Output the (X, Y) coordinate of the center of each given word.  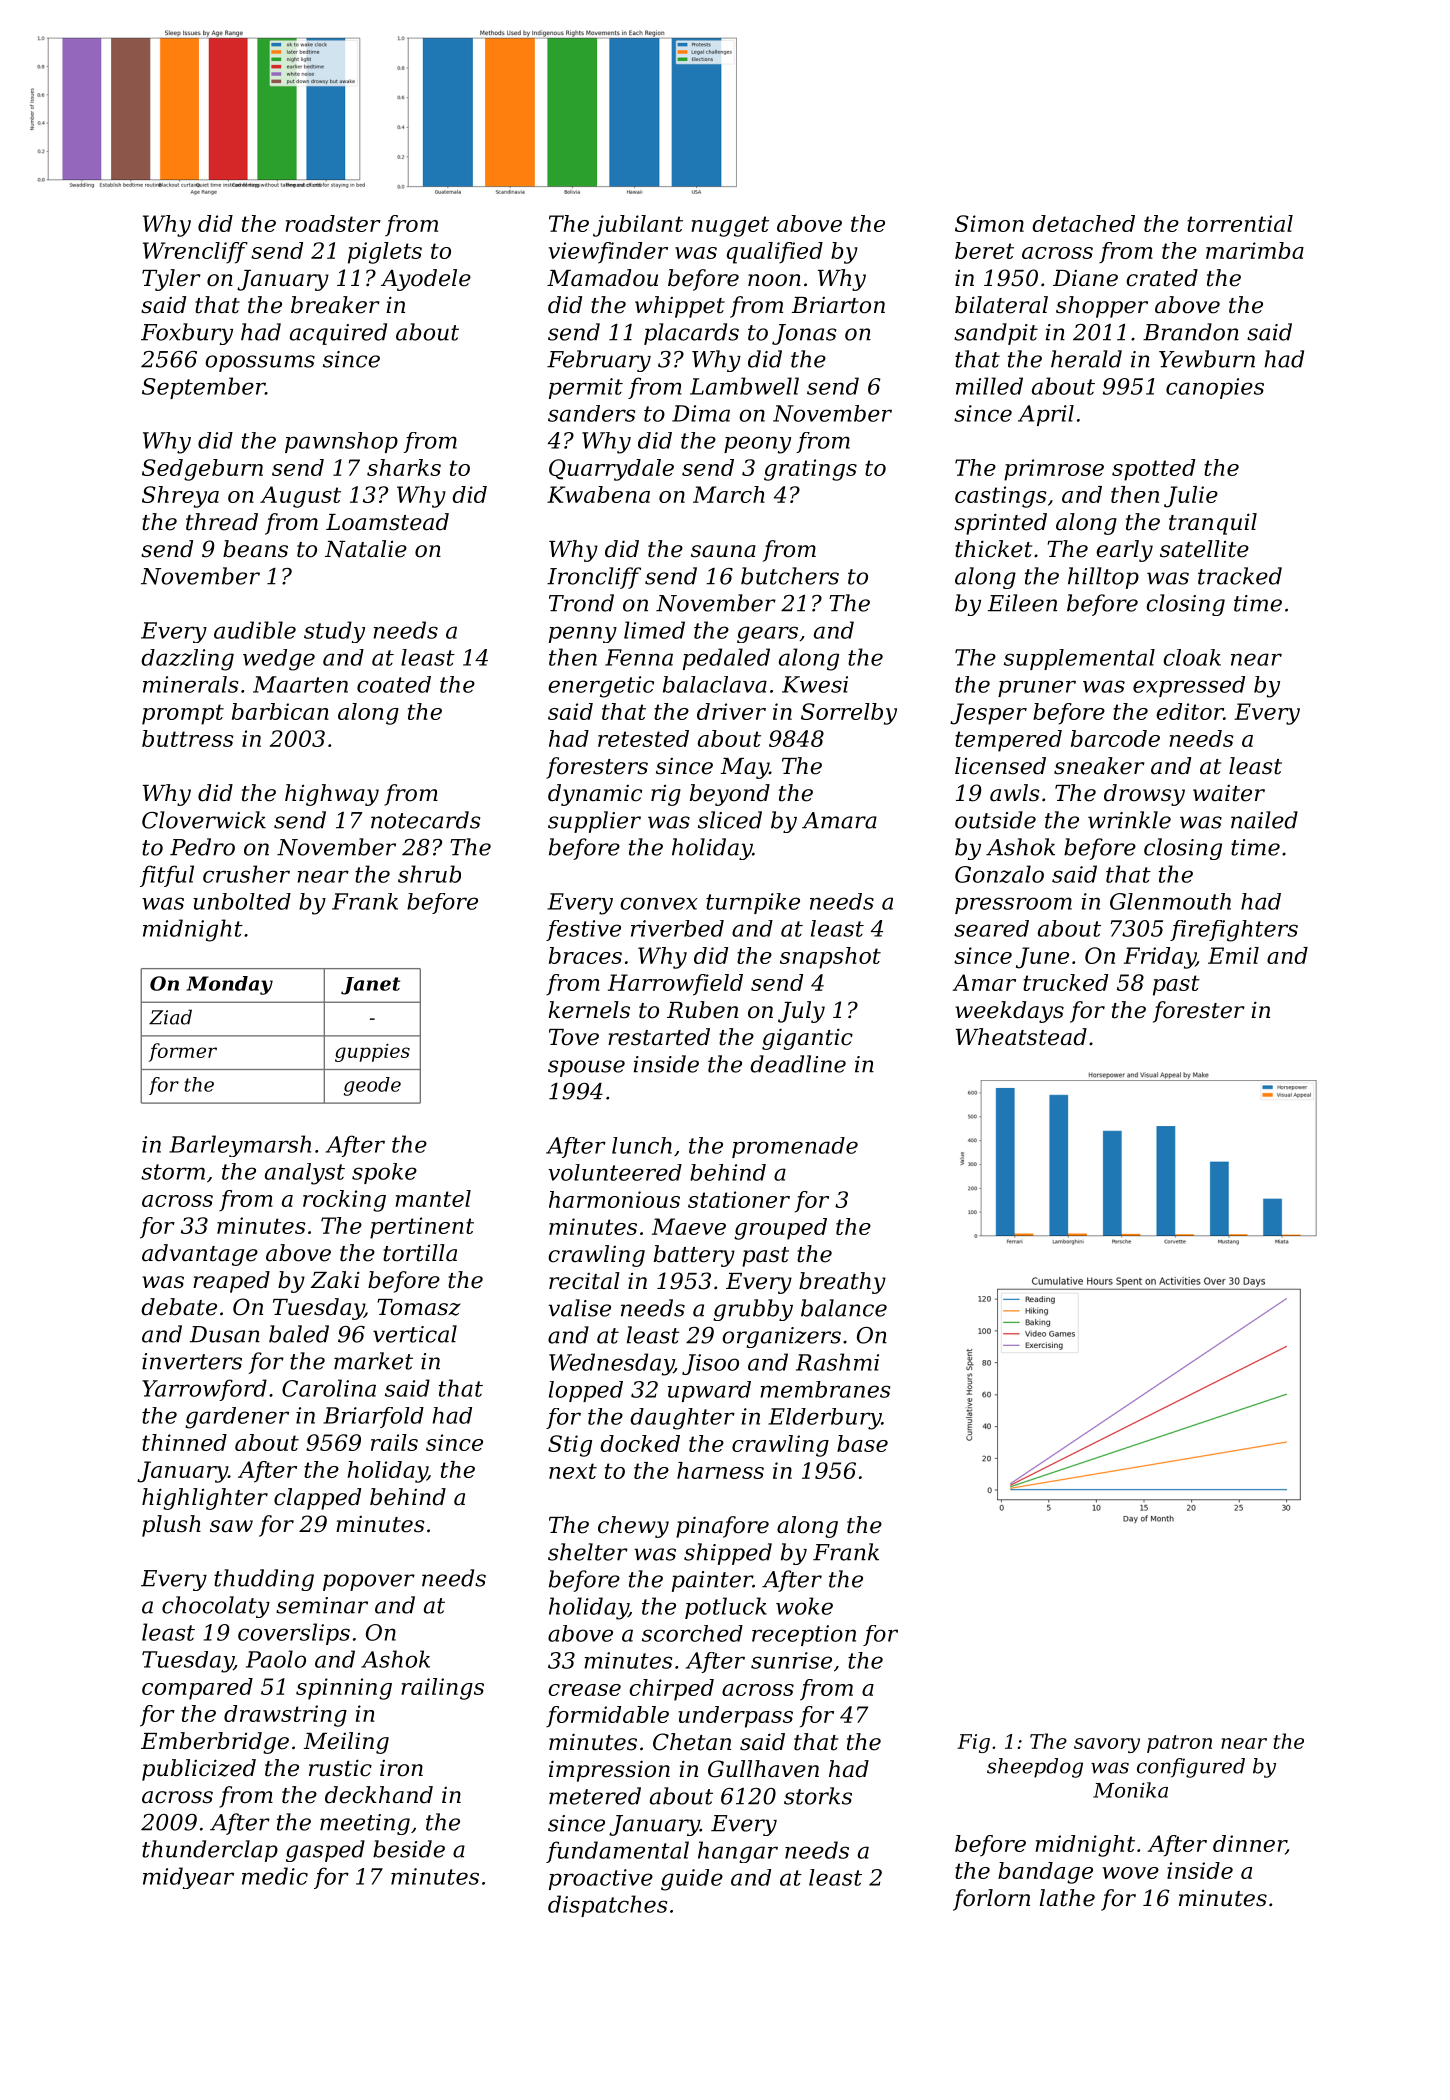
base (862, 1443)
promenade (795, 1147)
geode (372, 1086)
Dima (701, 413)
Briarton (838, 305)
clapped (317, 1499)
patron (1179, 1744)
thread (222, 522)
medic (275, 1876)
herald (1086, 359)
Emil (1233, 955)
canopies (1215, 388)
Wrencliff (195, 253)
